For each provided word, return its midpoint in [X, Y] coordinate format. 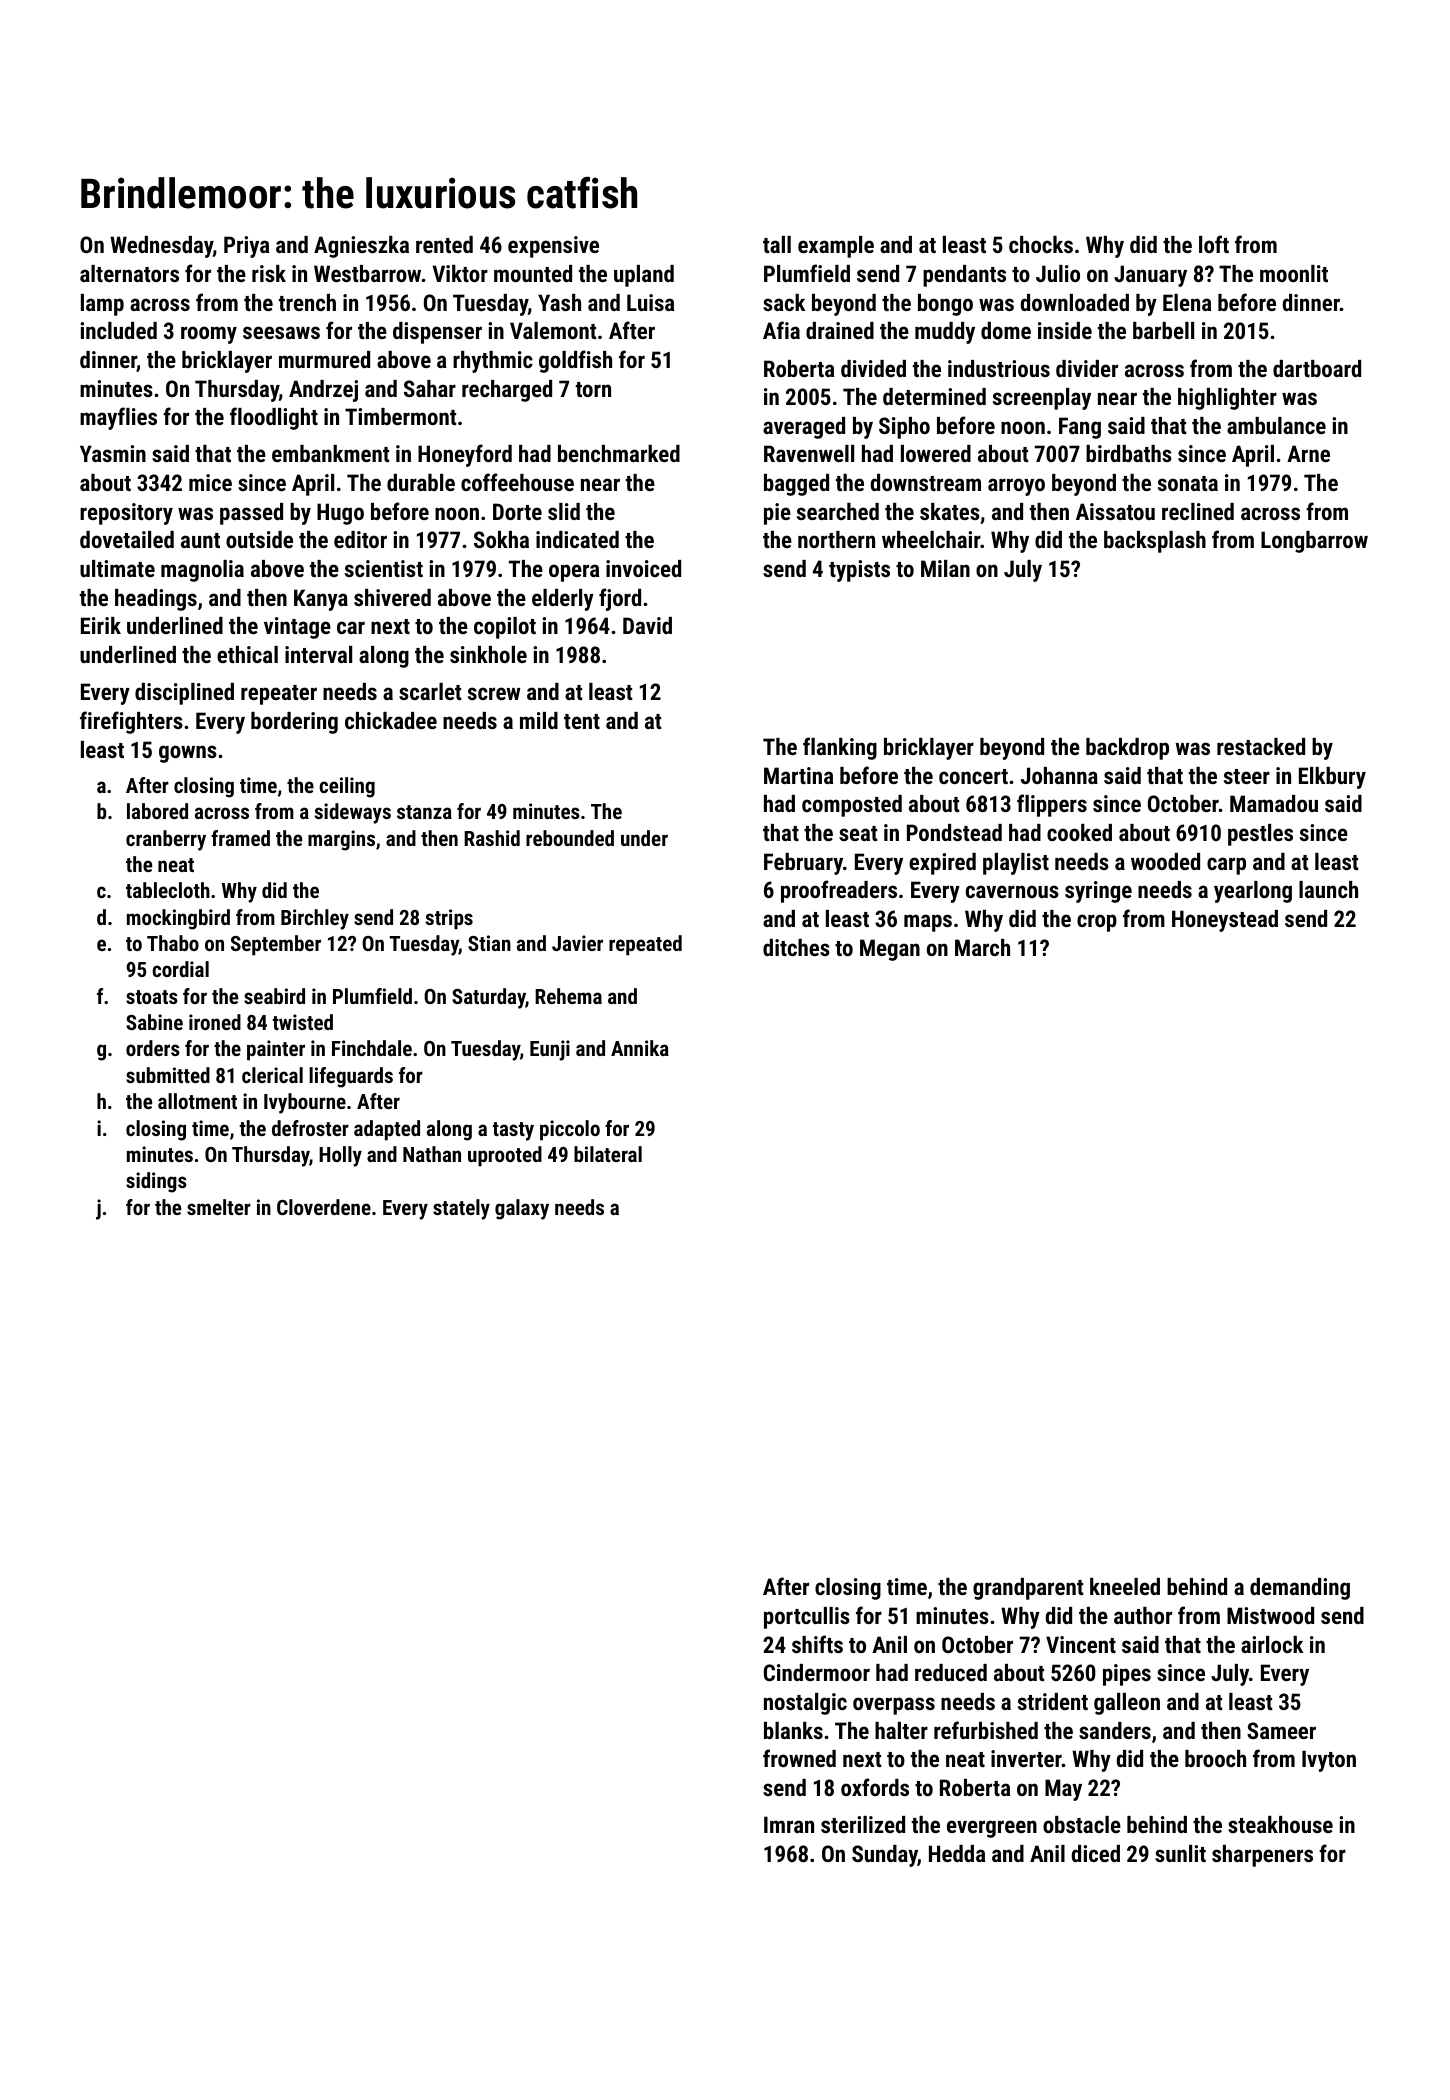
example [836, 247]
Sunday [885, 1856]
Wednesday [161, 247]
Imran [789, 1824]
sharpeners [1262, 1856]
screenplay [1042, 399]
